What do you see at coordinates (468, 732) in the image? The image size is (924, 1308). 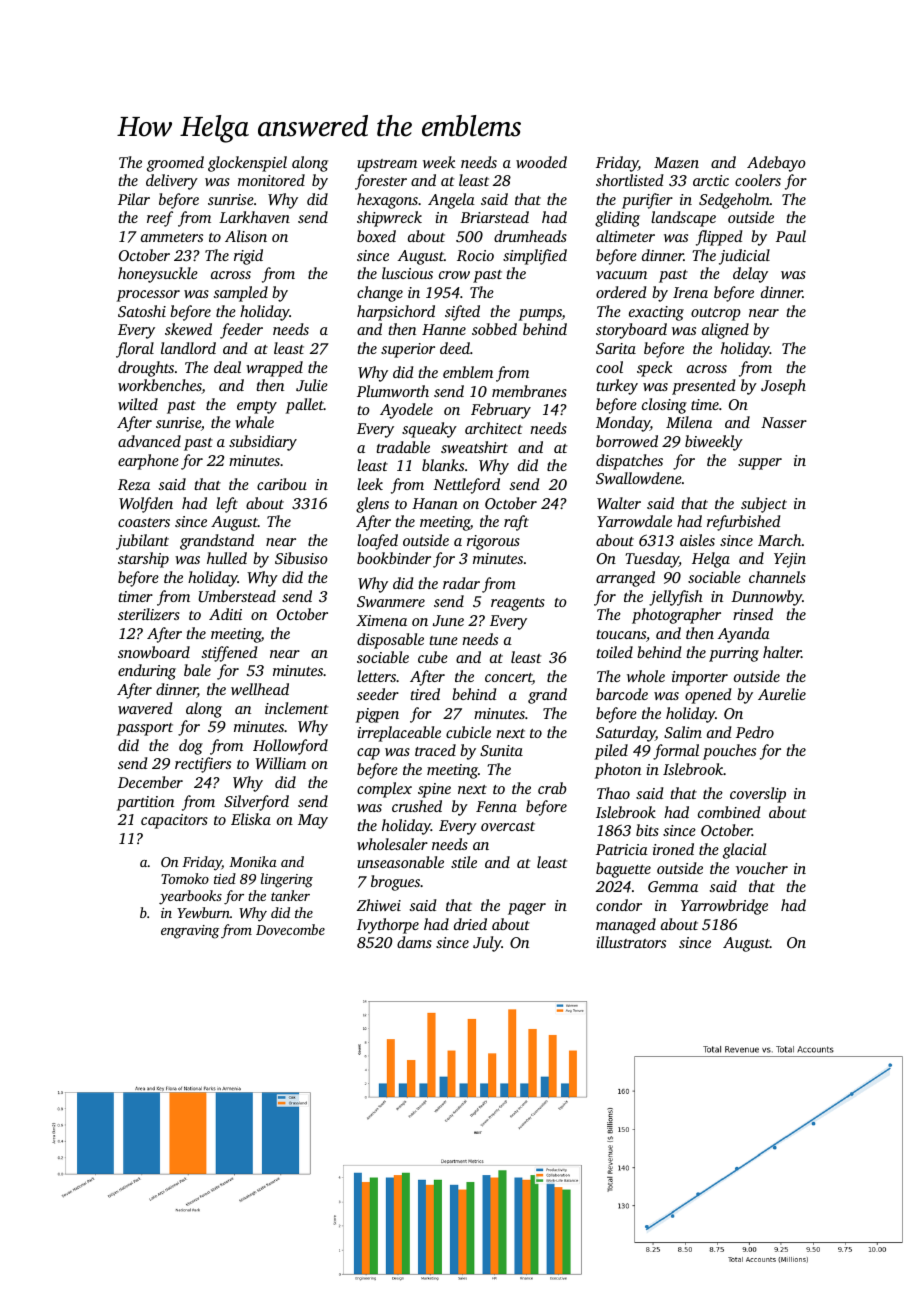 I see `cubicle` at bounding box center [468, 732].
